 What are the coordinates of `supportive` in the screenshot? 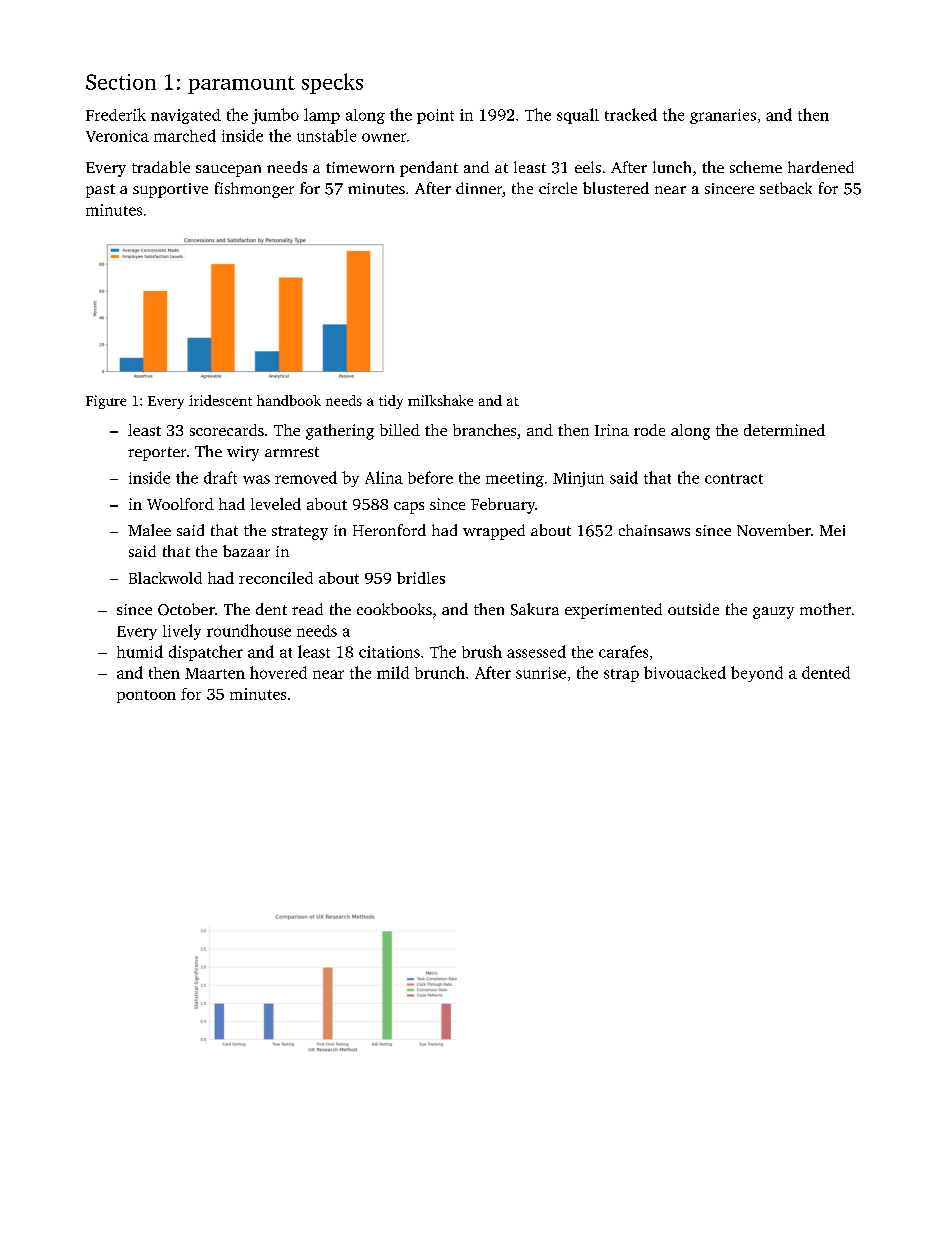 It's located at (170, 190).
